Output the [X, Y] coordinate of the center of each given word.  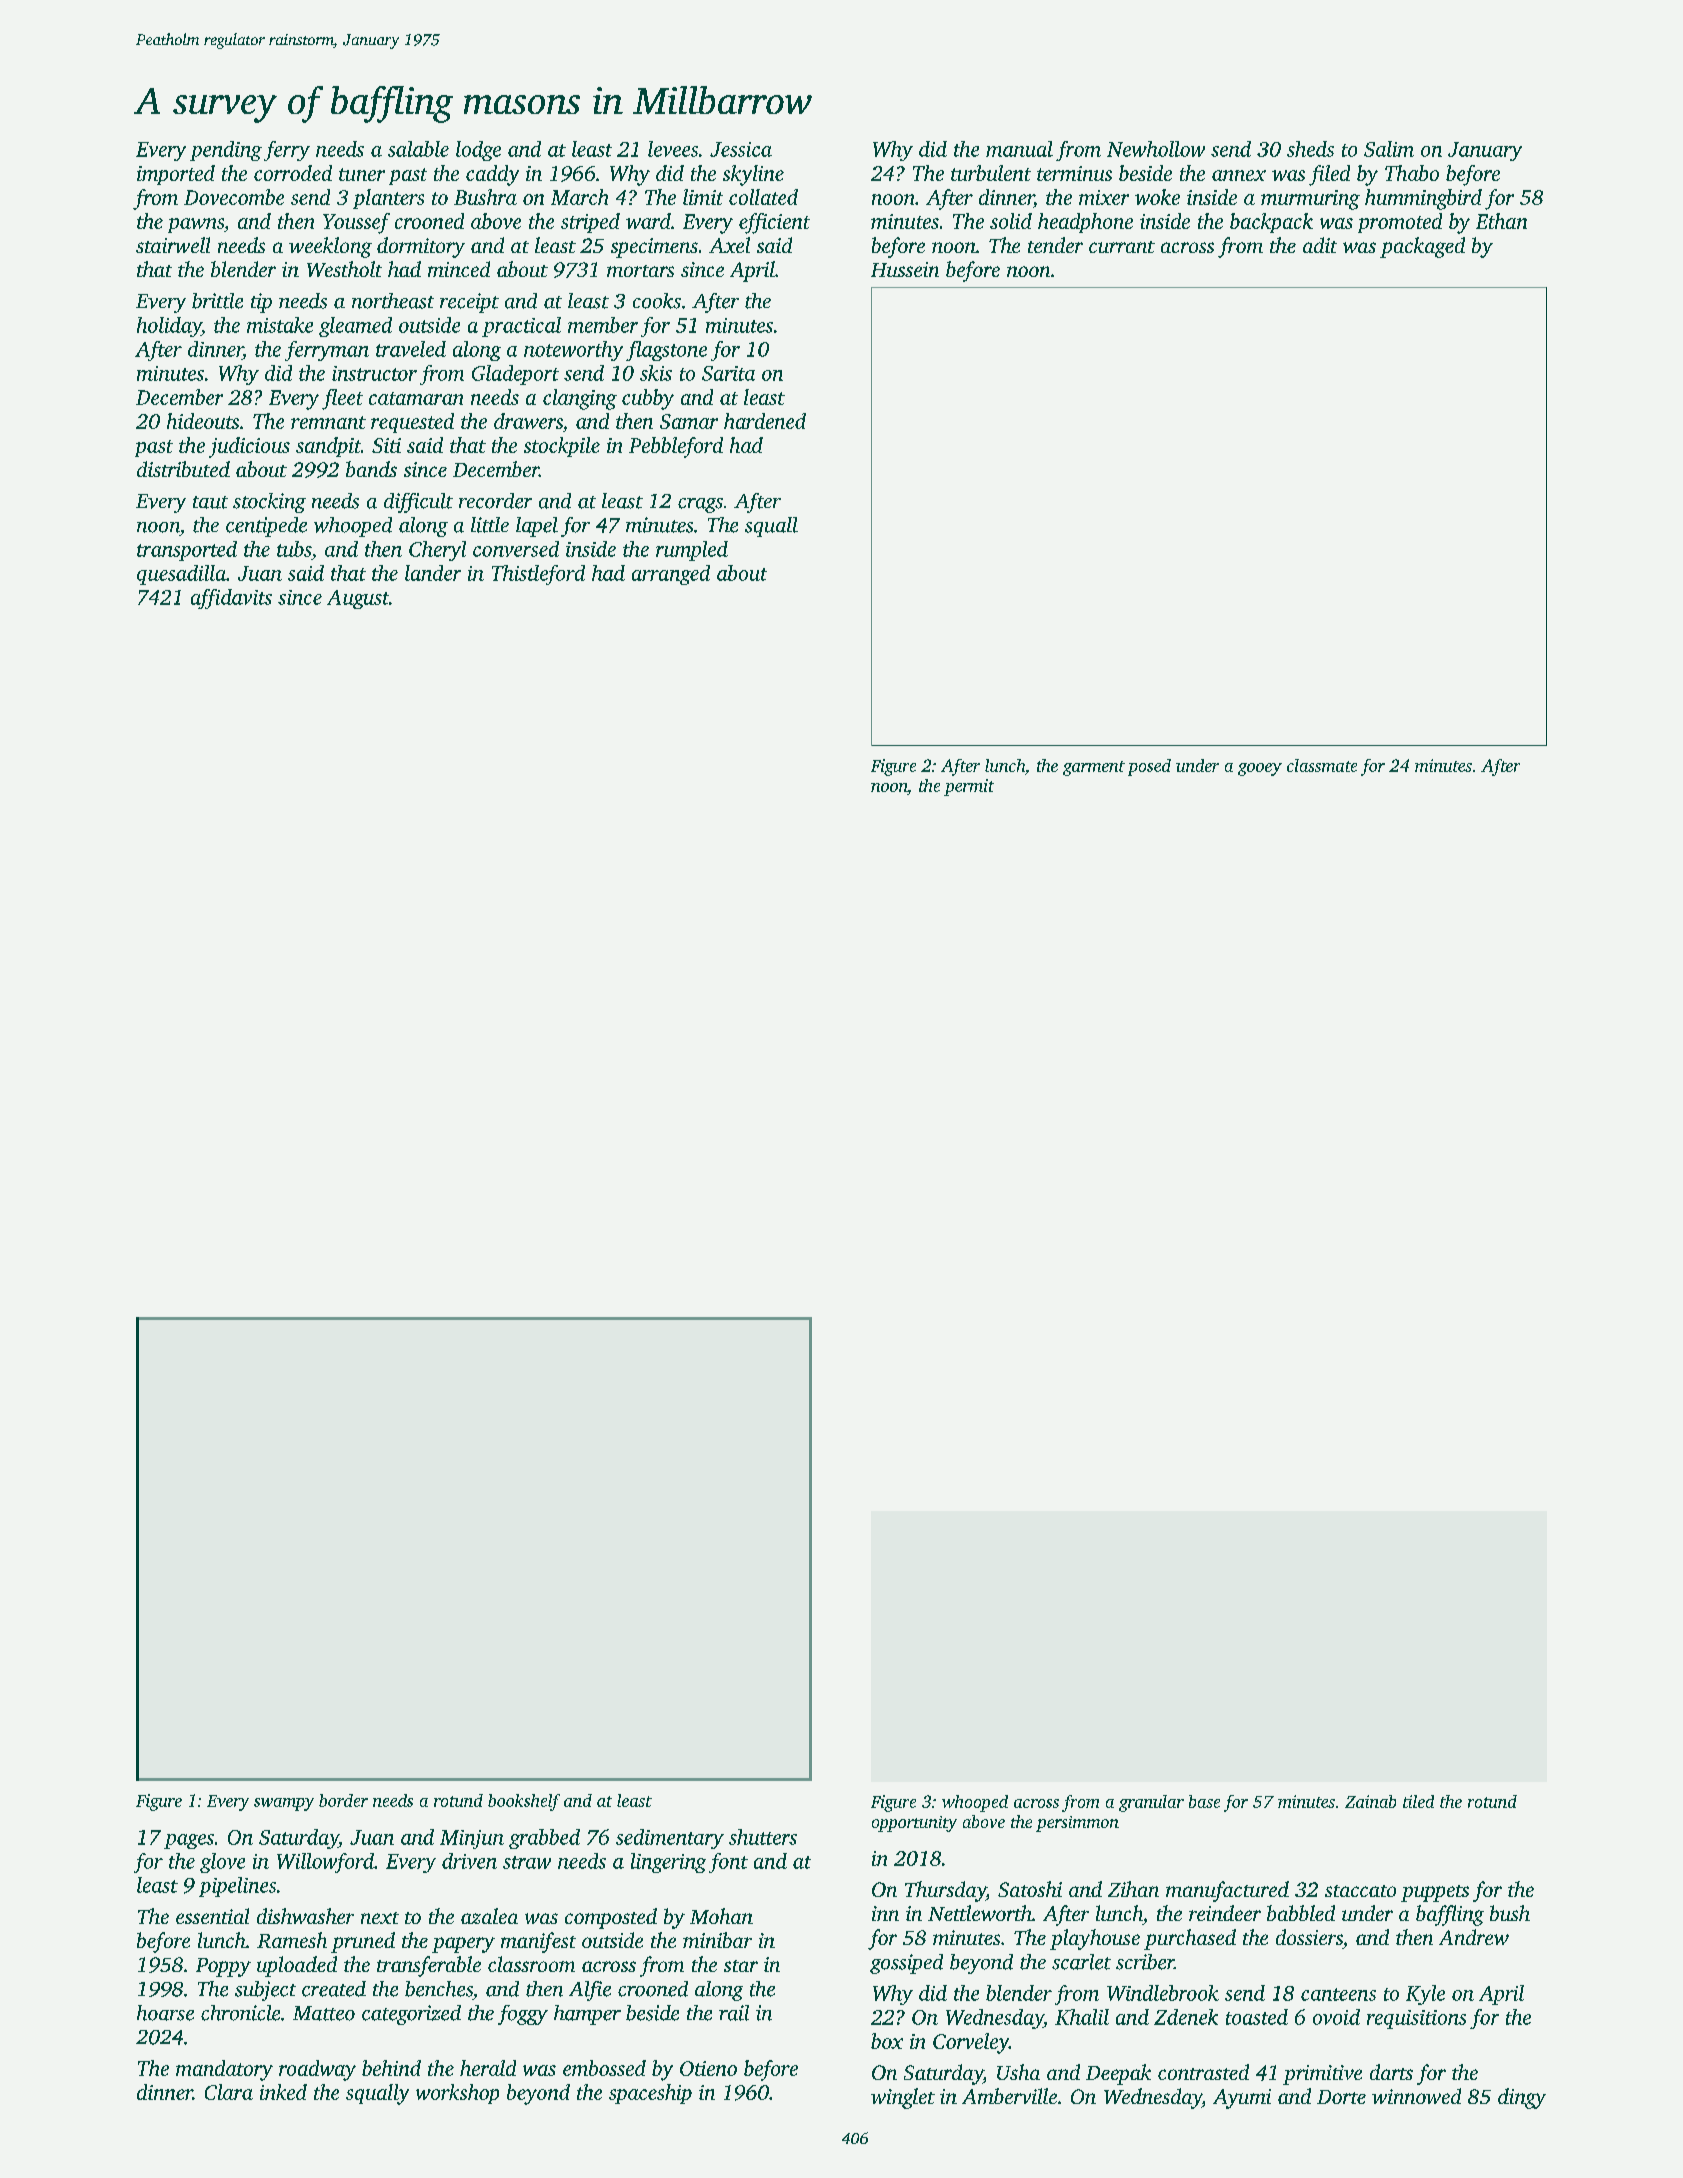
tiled [1418, 1801]
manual [1019, 149]
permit [969, 787]
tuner [362, 174]
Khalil [1082, 2017]
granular [1151, 1803]
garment [1094, 768]
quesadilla [181, 575]
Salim [1389, 149]
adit [1320, 245]
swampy [284, 1804]
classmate [1322, 765]
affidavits [231, 599]
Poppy [223, 1967]
